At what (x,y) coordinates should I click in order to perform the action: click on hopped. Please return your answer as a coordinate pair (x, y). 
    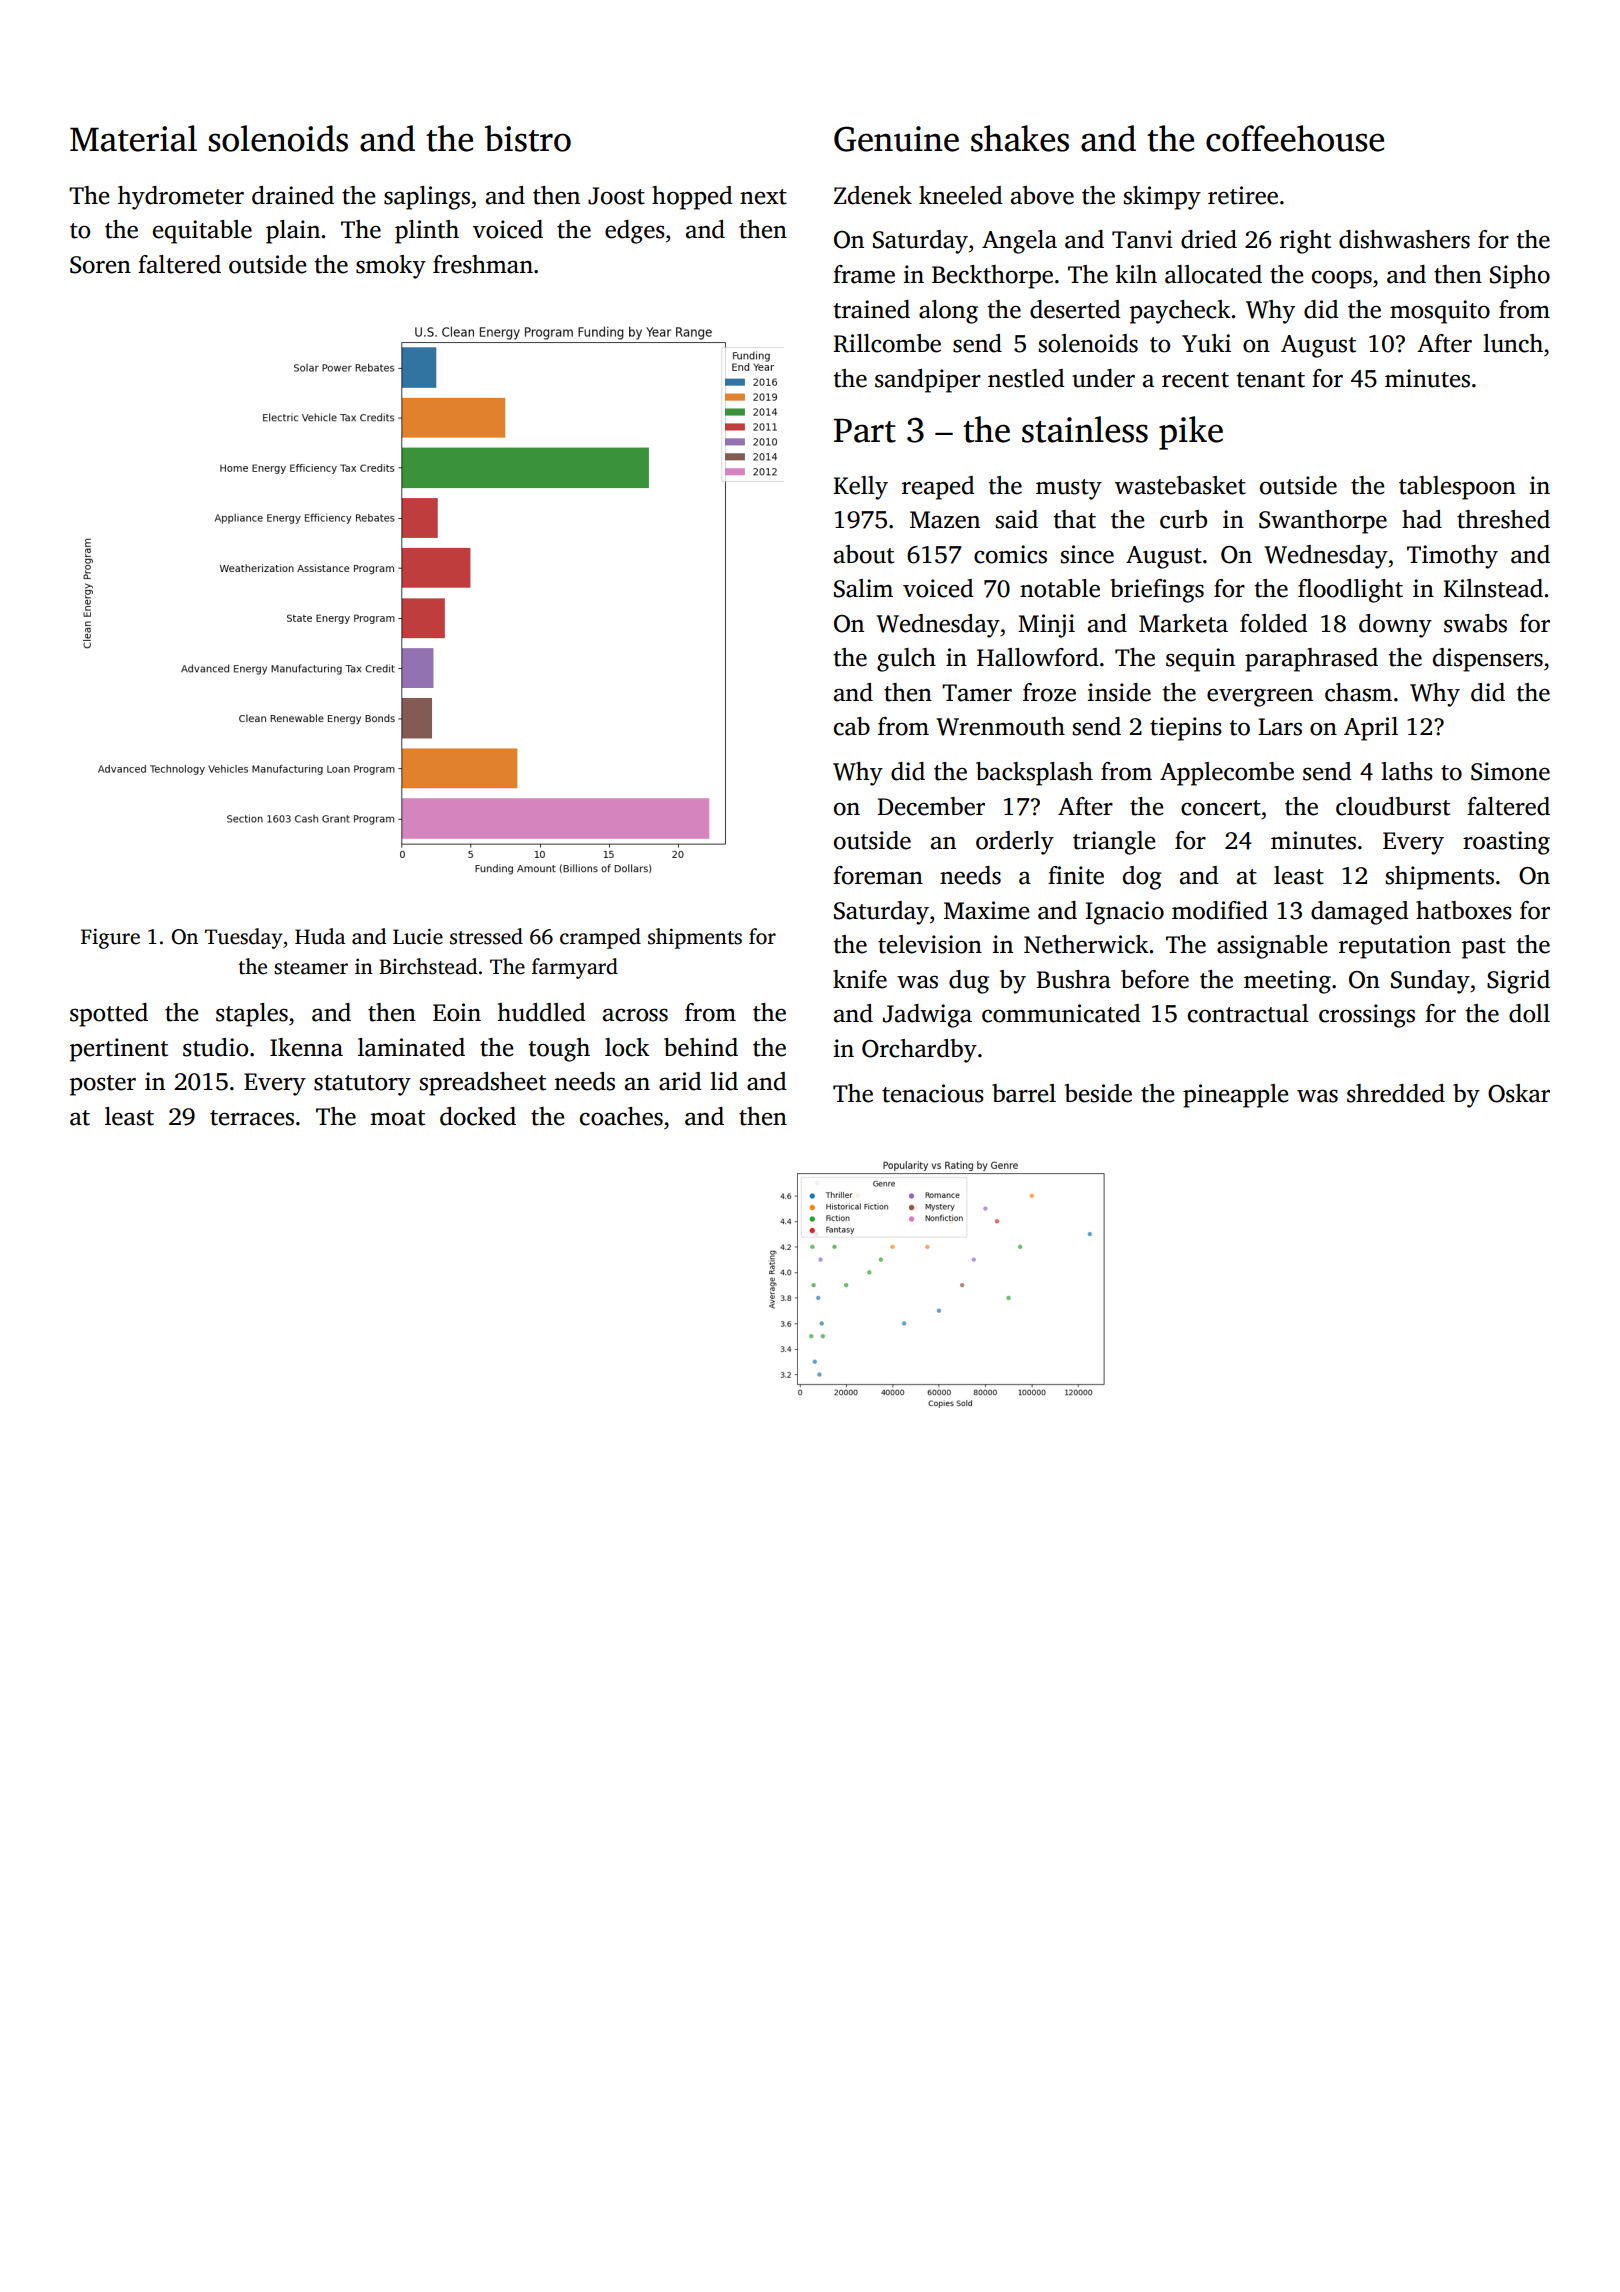
    Looking at the image, I should click on (692, 198).
